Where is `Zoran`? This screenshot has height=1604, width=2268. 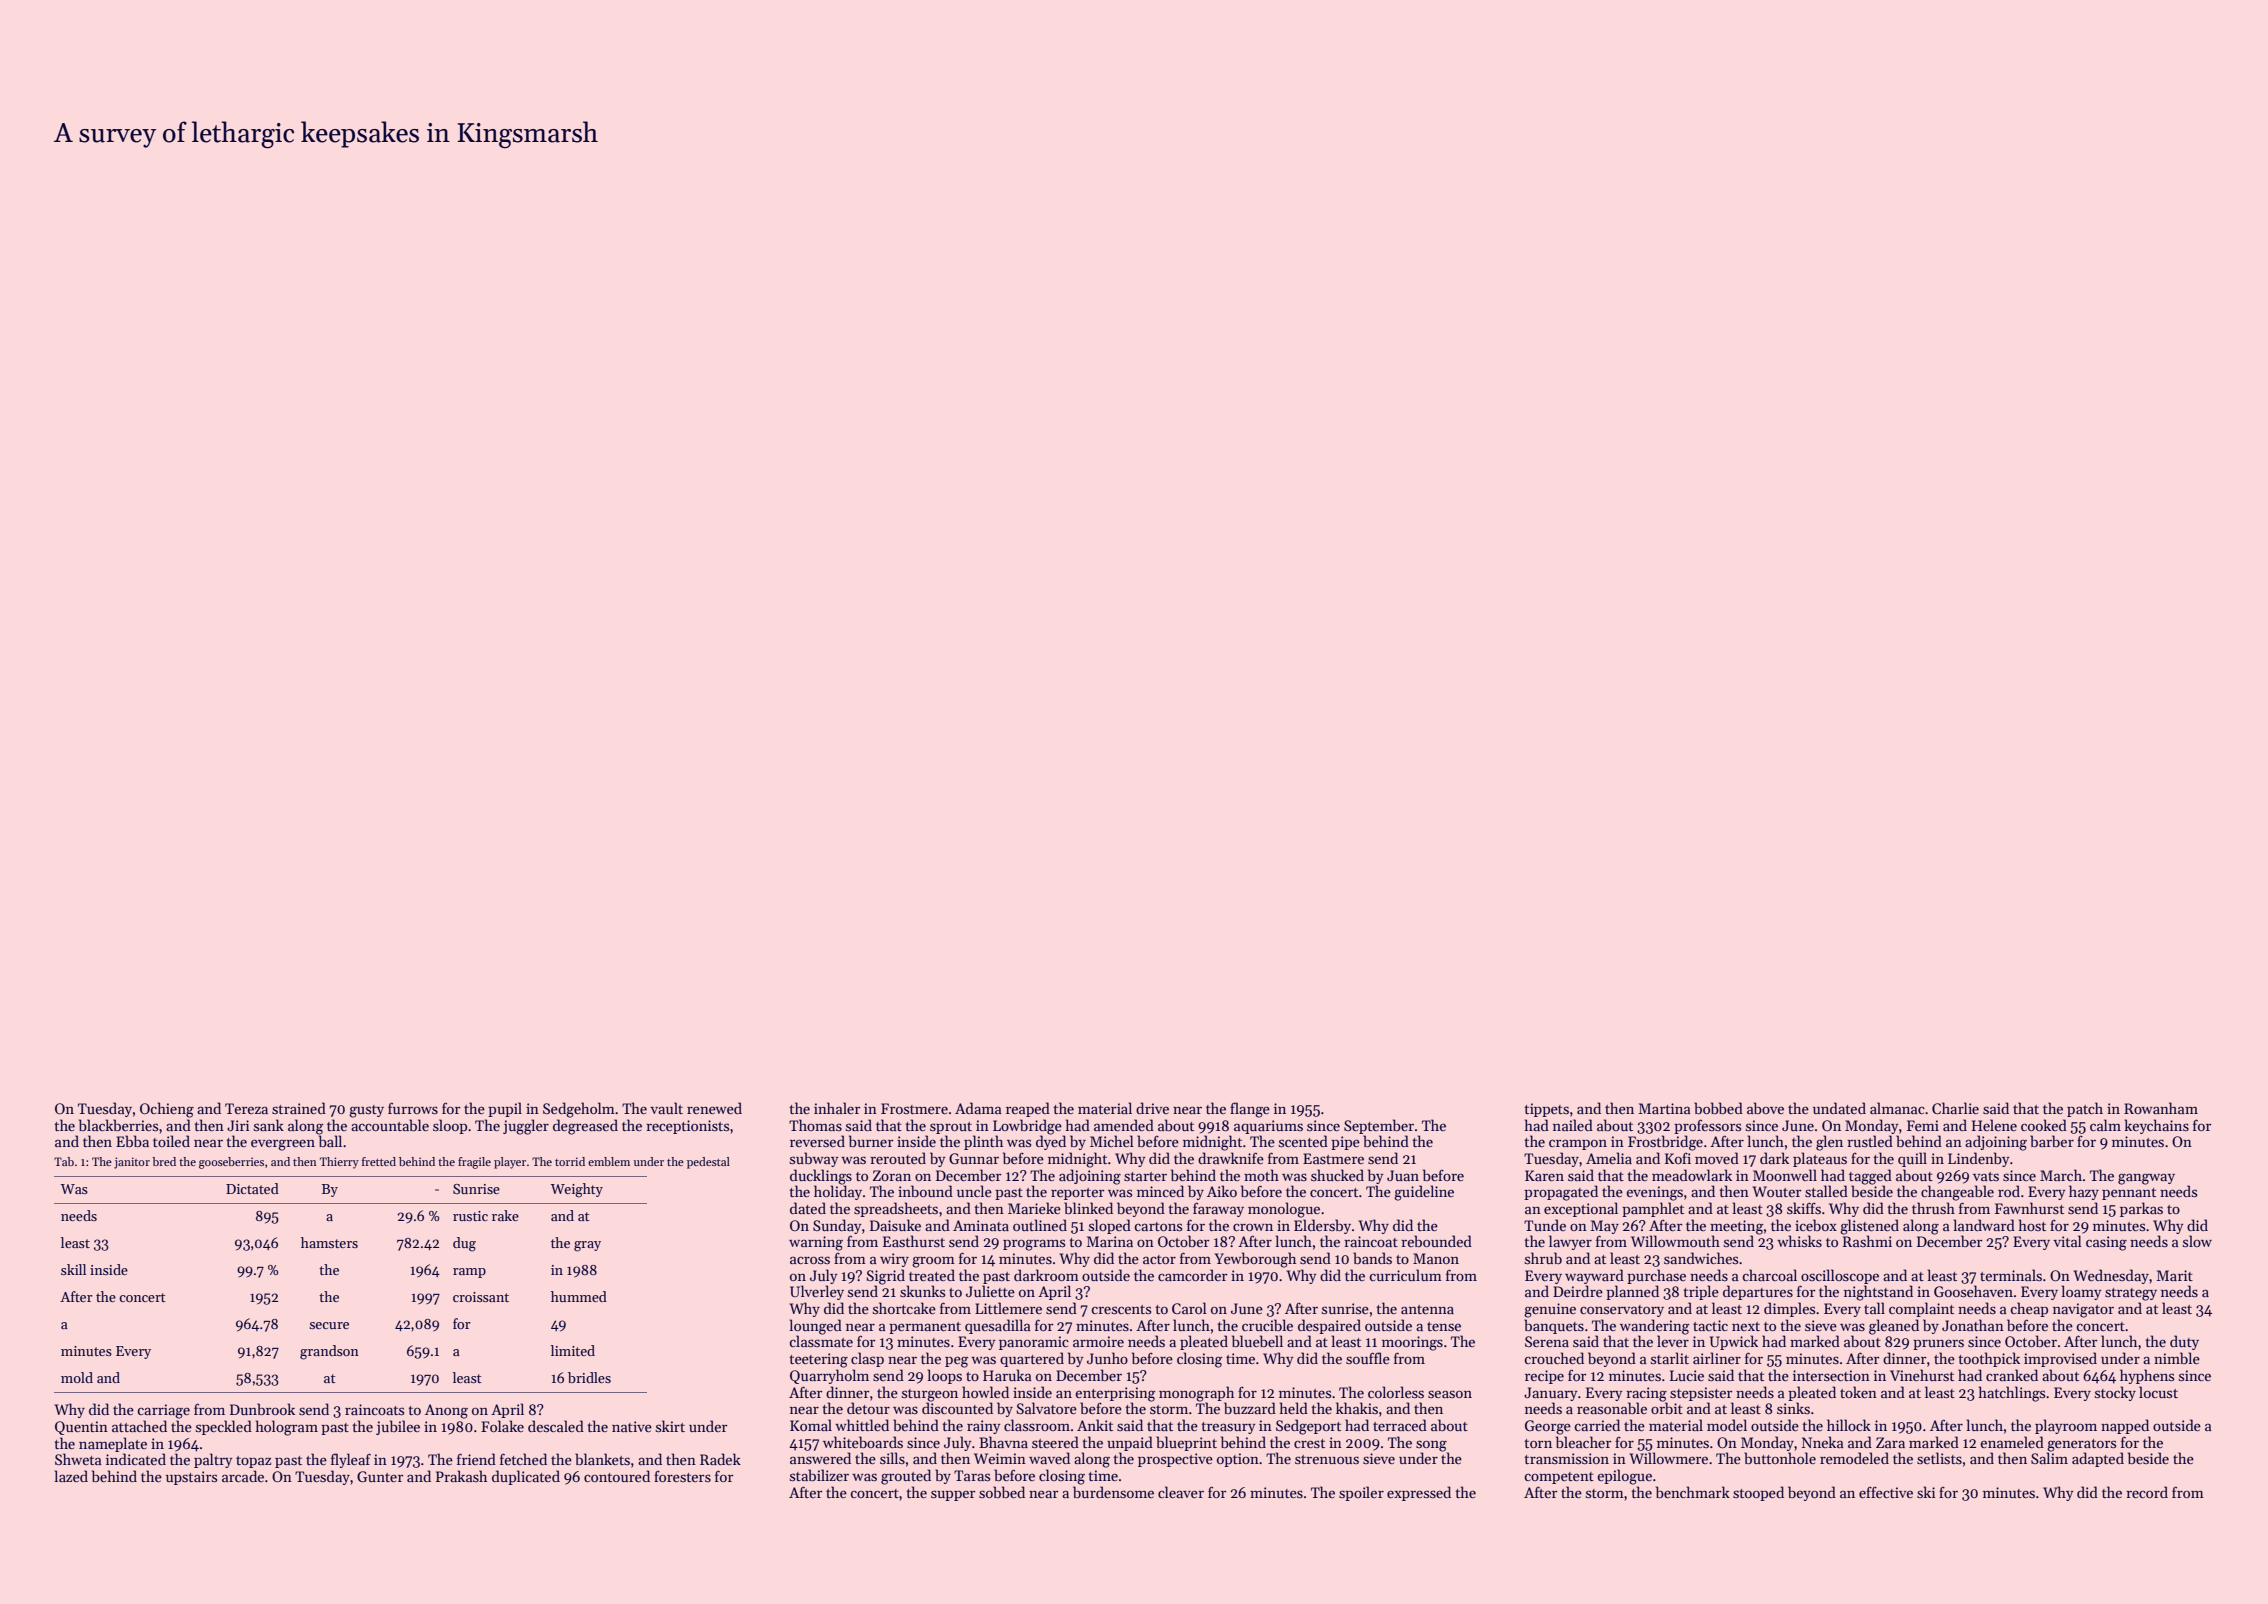
Zoran is located at coordinates (892, 1175).
